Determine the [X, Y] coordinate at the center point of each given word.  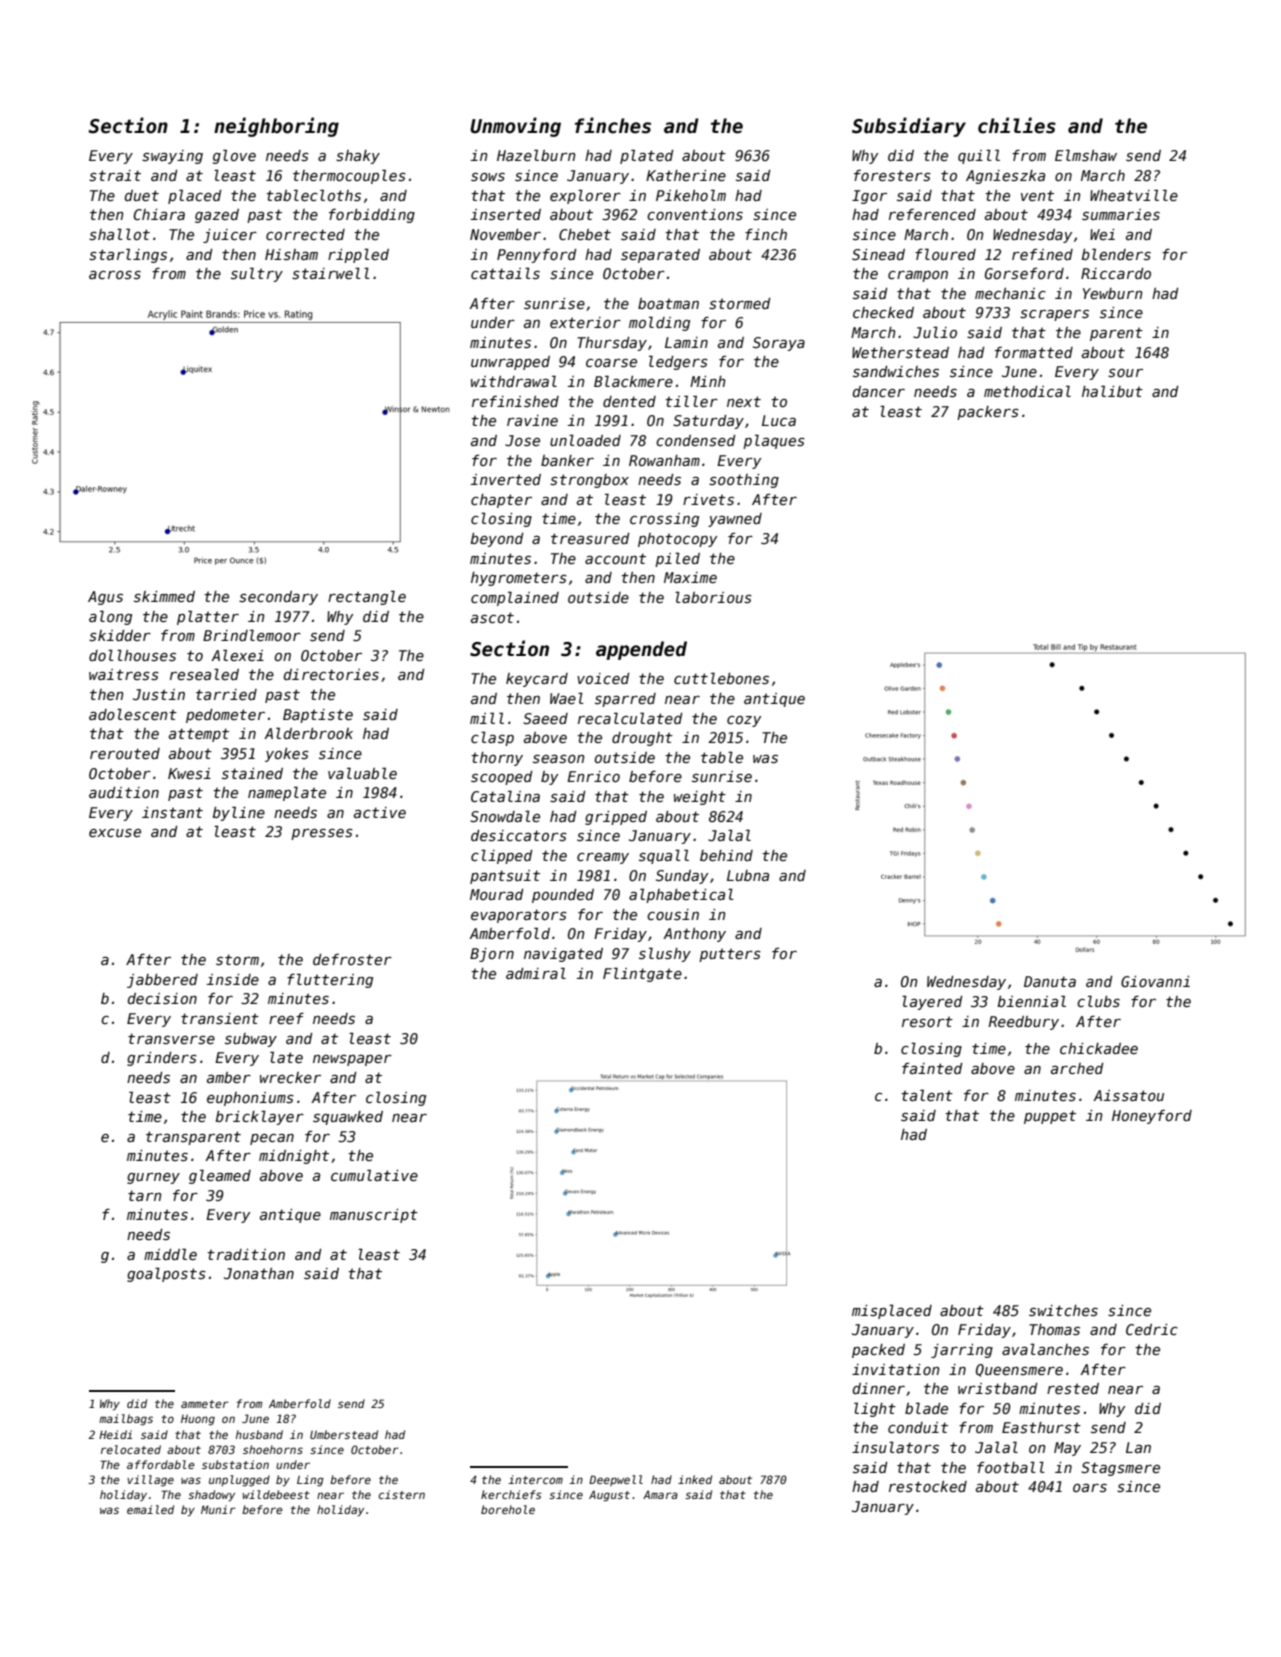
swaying [172, 157]
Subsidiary [909, 127]
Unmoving [515, 127]
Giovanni [1155, 981]
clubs [1098, 1001]
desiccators [519, 835]
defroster [352, 959]
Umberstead [344, 1434]
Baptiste [318, 716]
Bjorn [492, 955]
